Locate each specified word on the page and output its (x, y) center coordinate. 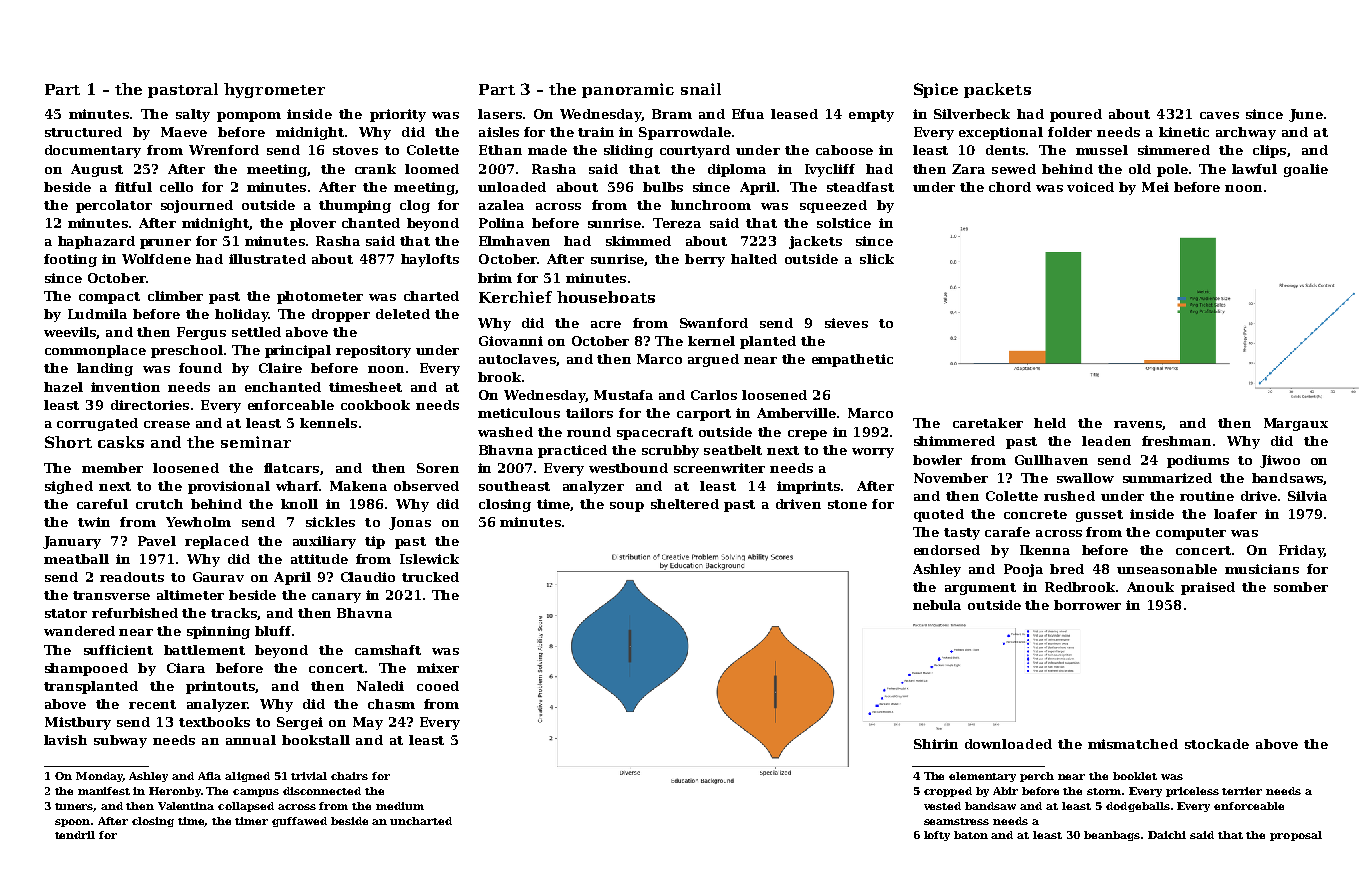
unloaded (512, 187)
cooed (438, 686)
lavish (65, 740)
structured (83, 132)
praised (1208, 588)
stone (847, 504)
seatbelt (733, 450)
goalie (1306, 170)
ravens (1138, 424)
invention (125, 387)
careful (102, 504)
